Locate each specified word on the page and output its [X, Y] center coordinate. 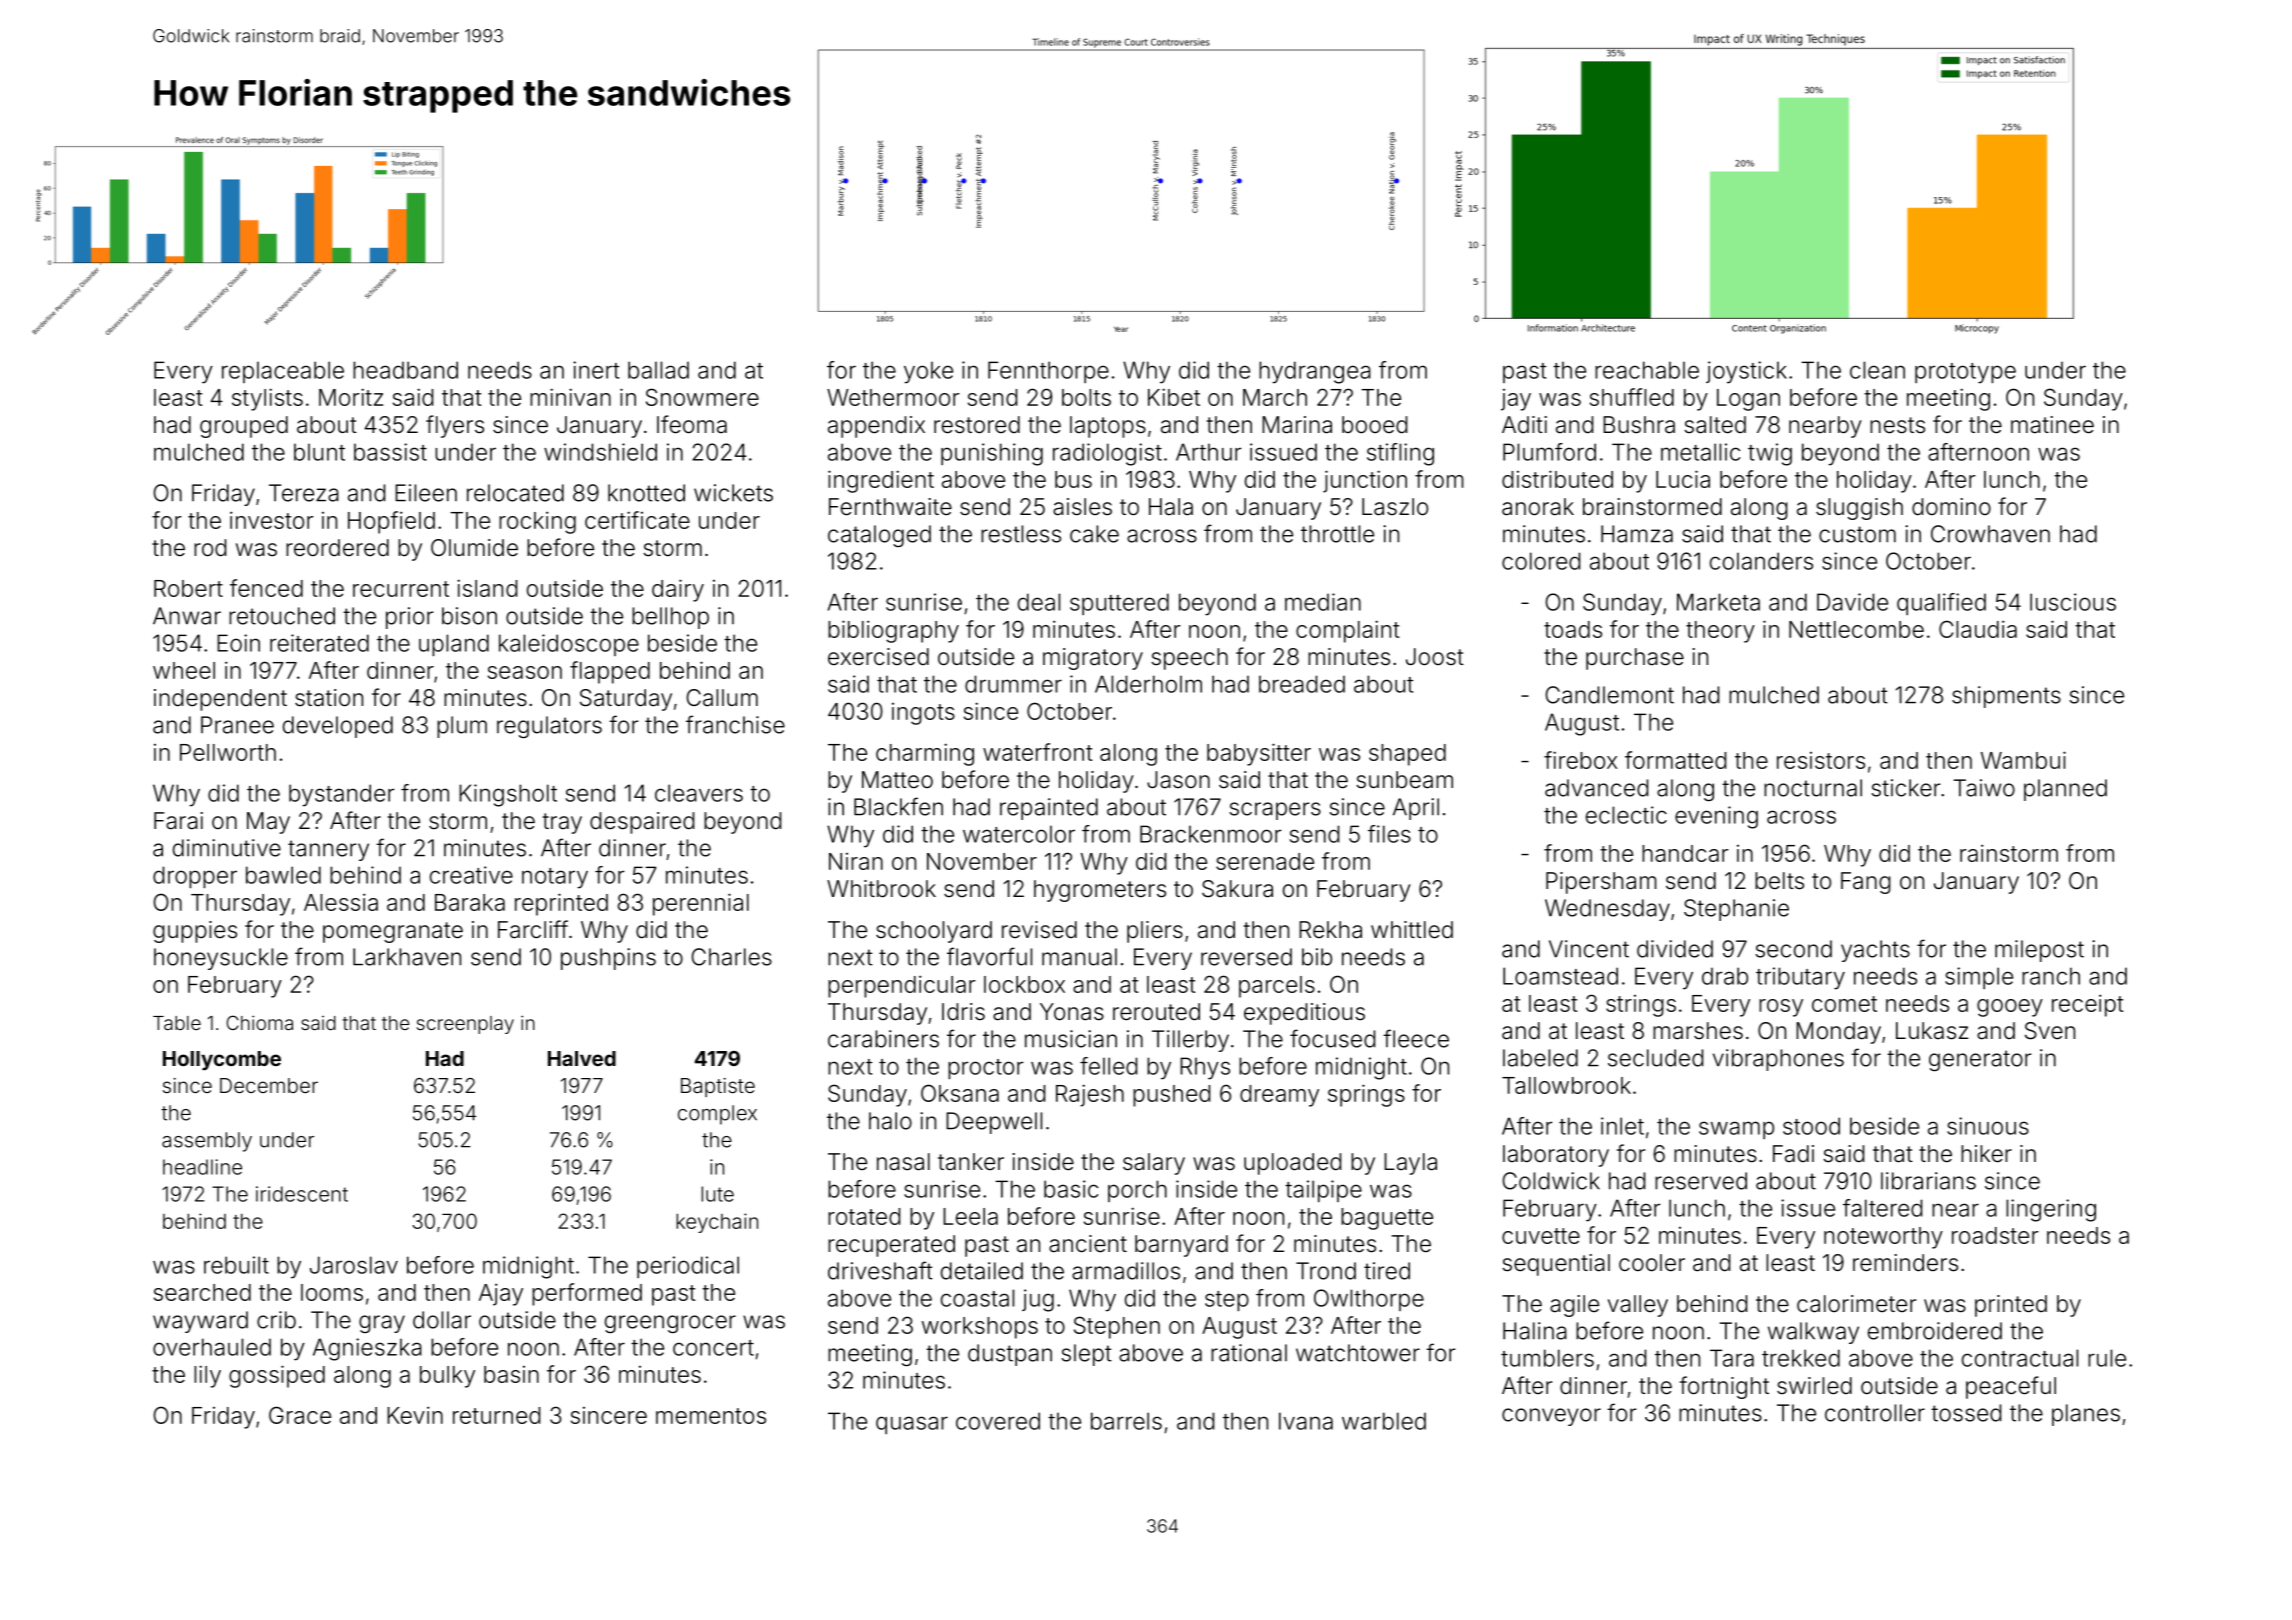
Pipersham [1601, 883]
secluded [1655, 1058]
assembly [207, 1142]
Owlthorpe [1369, 1300]
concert [713, 1348]
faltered [1882, 1208]
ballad [658, 370]
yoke [928, 372]
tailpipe [1323, 1191]
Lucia [1683, 479]
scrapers [1275, 811]
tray [562, 823]
